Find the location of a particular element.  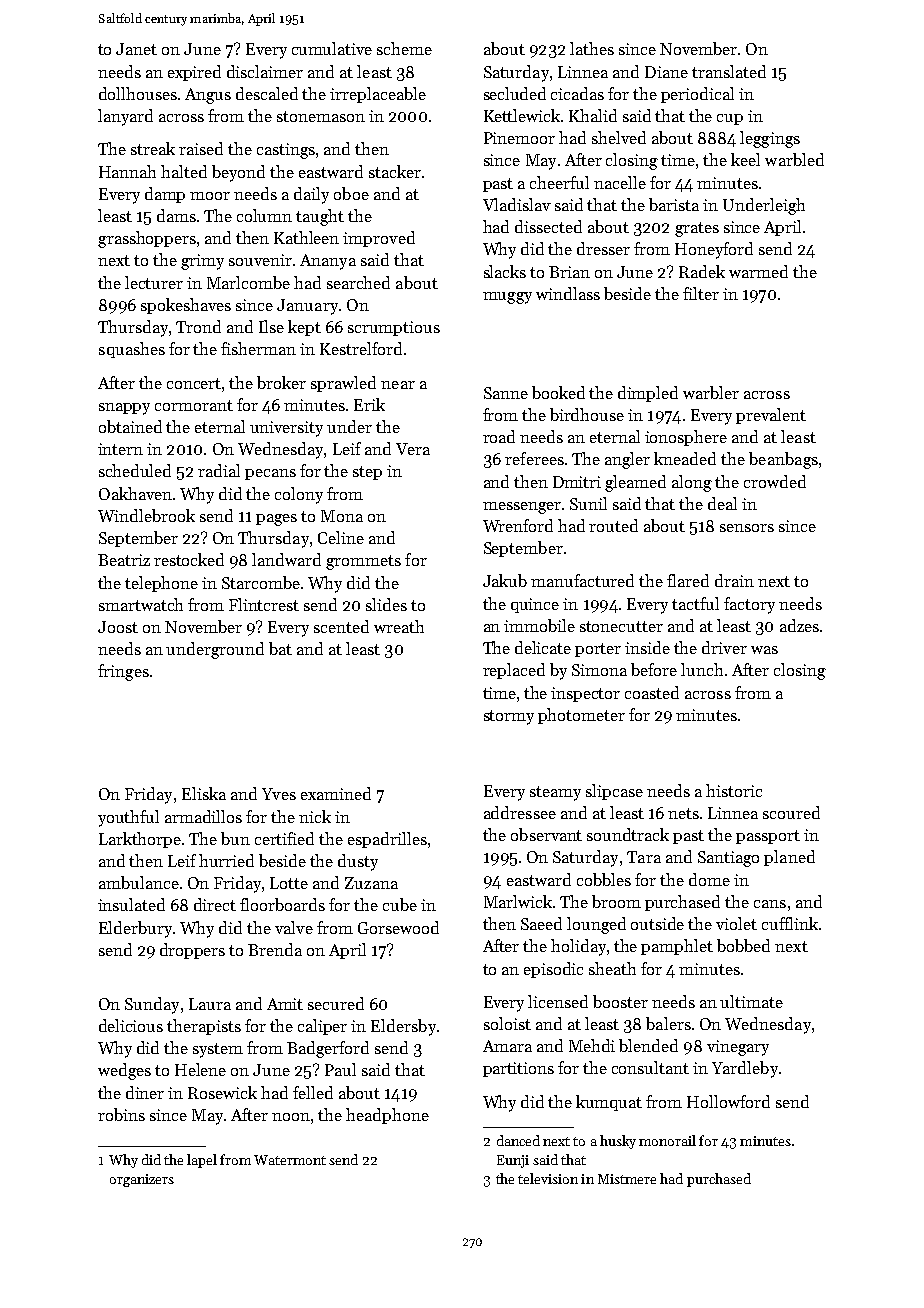

delicate is located at coordinates (543, 647).
